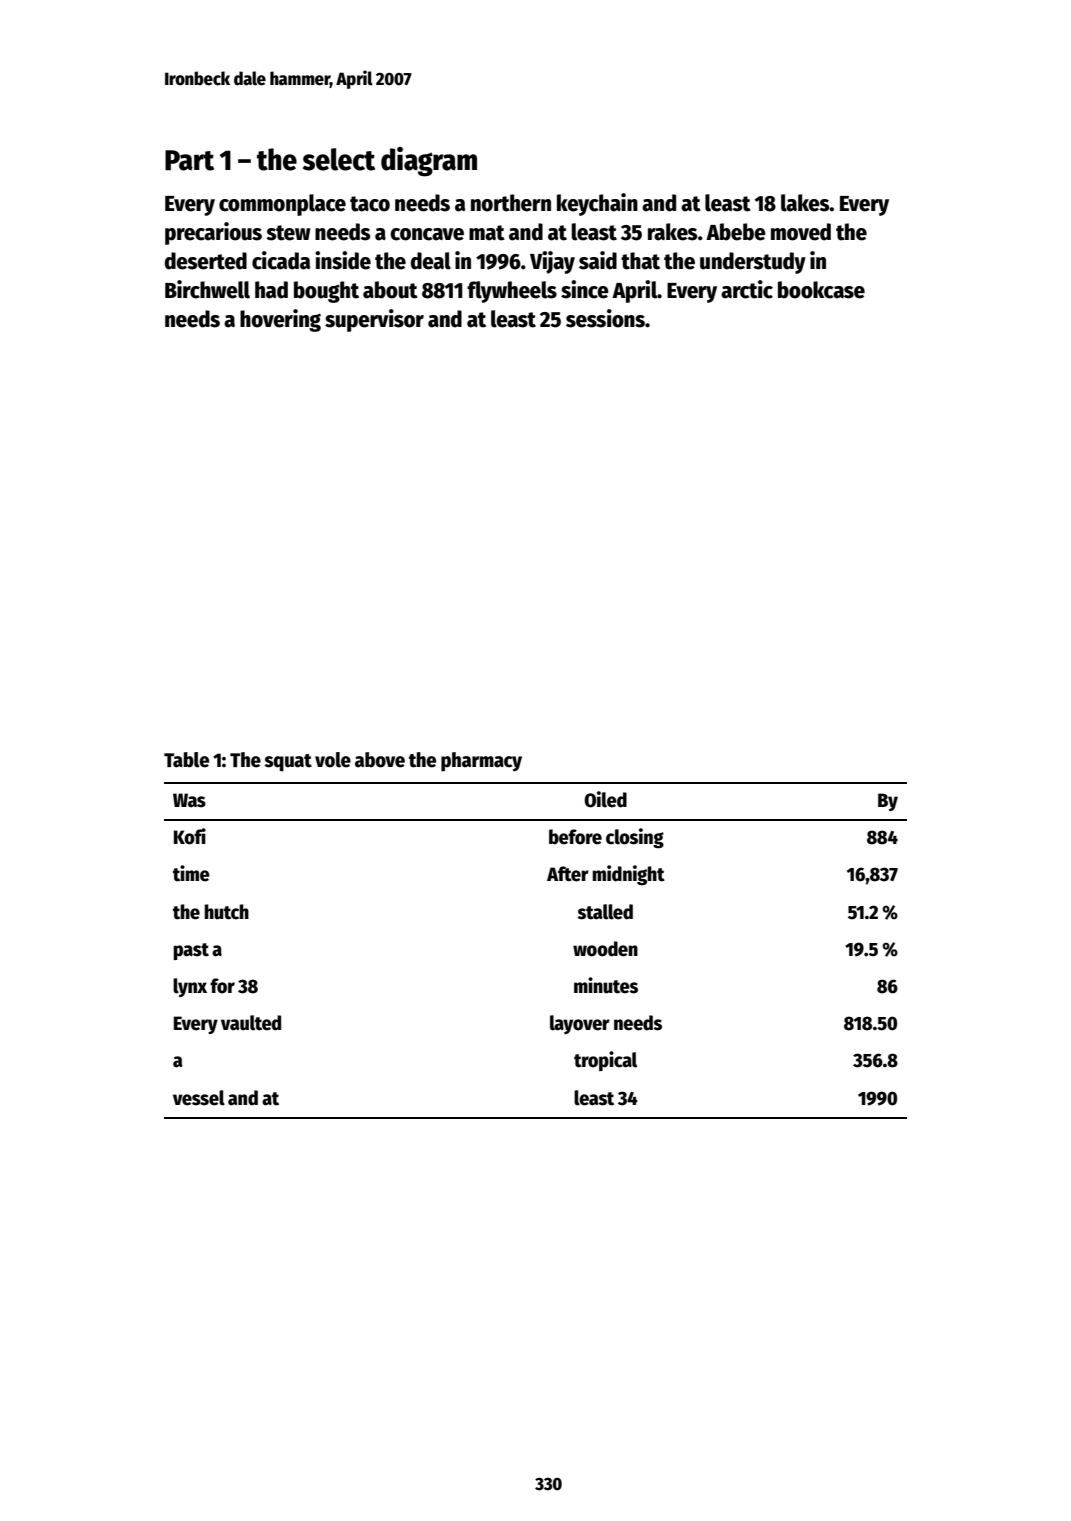 The width and height of the image is (1071, 1521). Describe the element at coordinates (431, 261) in the image. I see `deal` at that location.
